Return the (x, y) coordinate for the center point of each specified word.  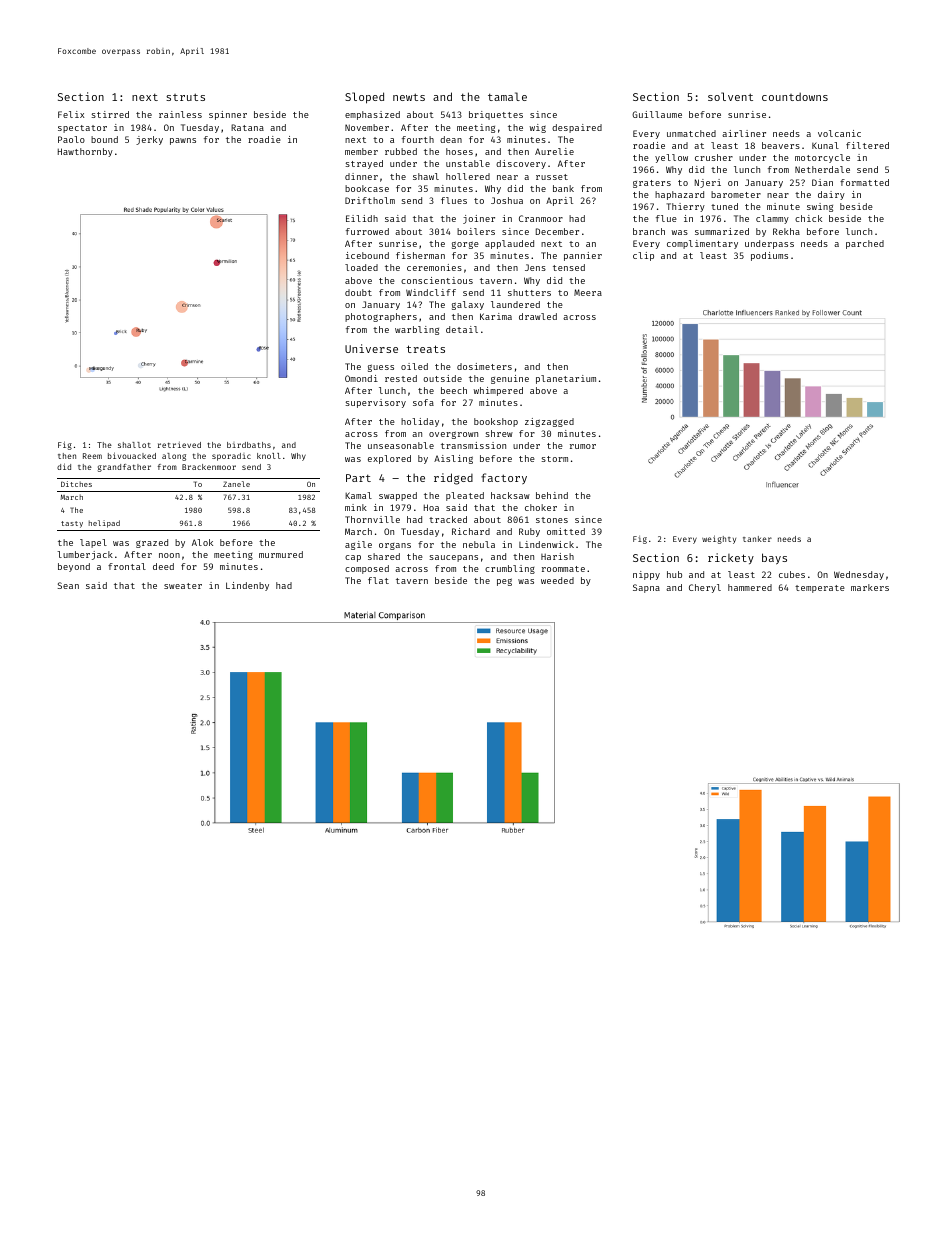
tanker (757, 539)
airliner (744, 133)
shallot (134, 445)
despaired (577, 128)
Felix (71, 114)
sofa (423, 402)
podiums (769, 256)
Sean (68, 585)
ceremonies (434, 267)
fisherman (420, 255)
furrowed (367, 231)
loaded (361, 267)
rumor (583, 446)
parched (865, 244)
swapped (398, 496)
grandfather (124, 468)
